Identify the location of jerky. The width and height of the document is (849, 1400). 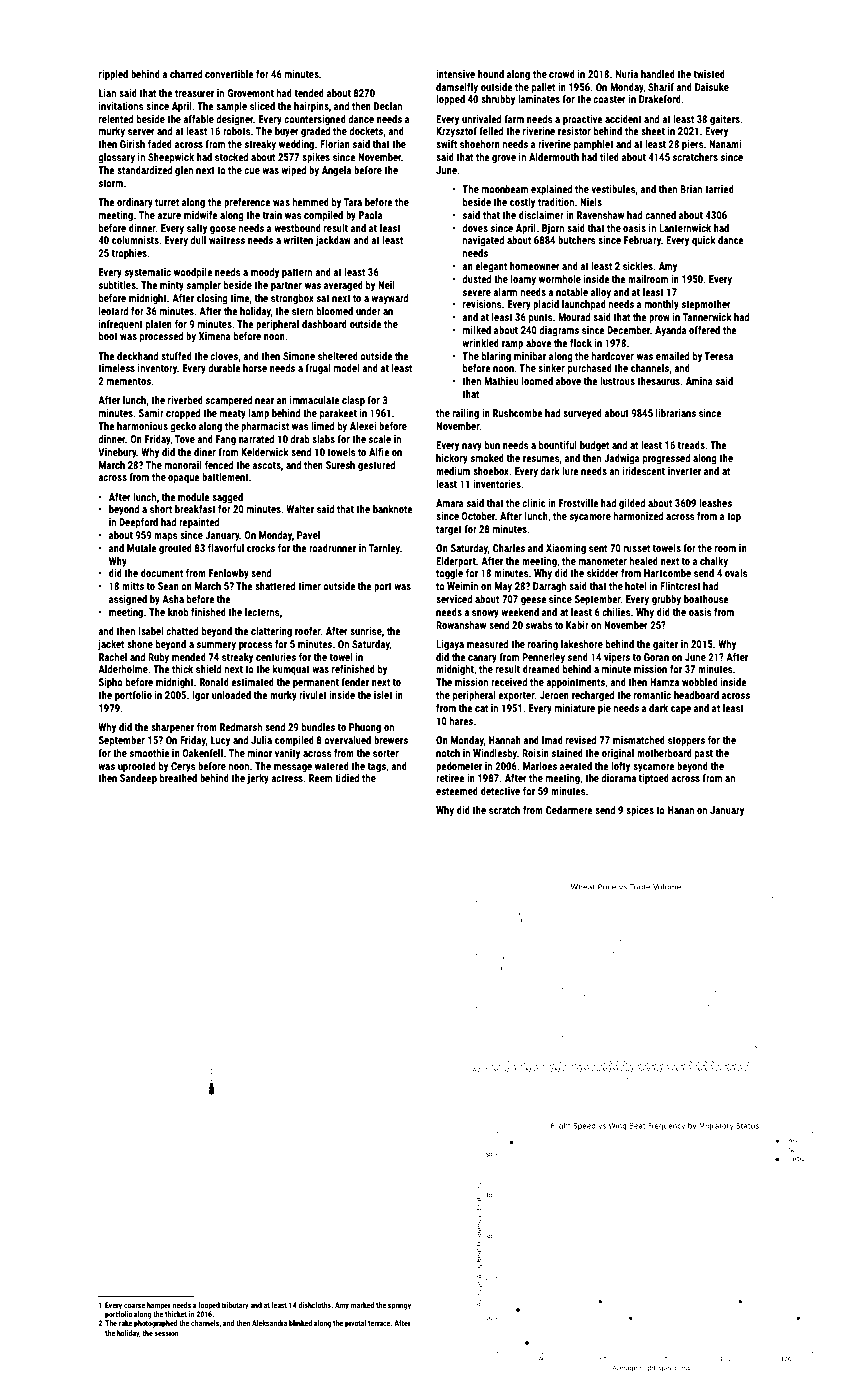
(258, 779).
